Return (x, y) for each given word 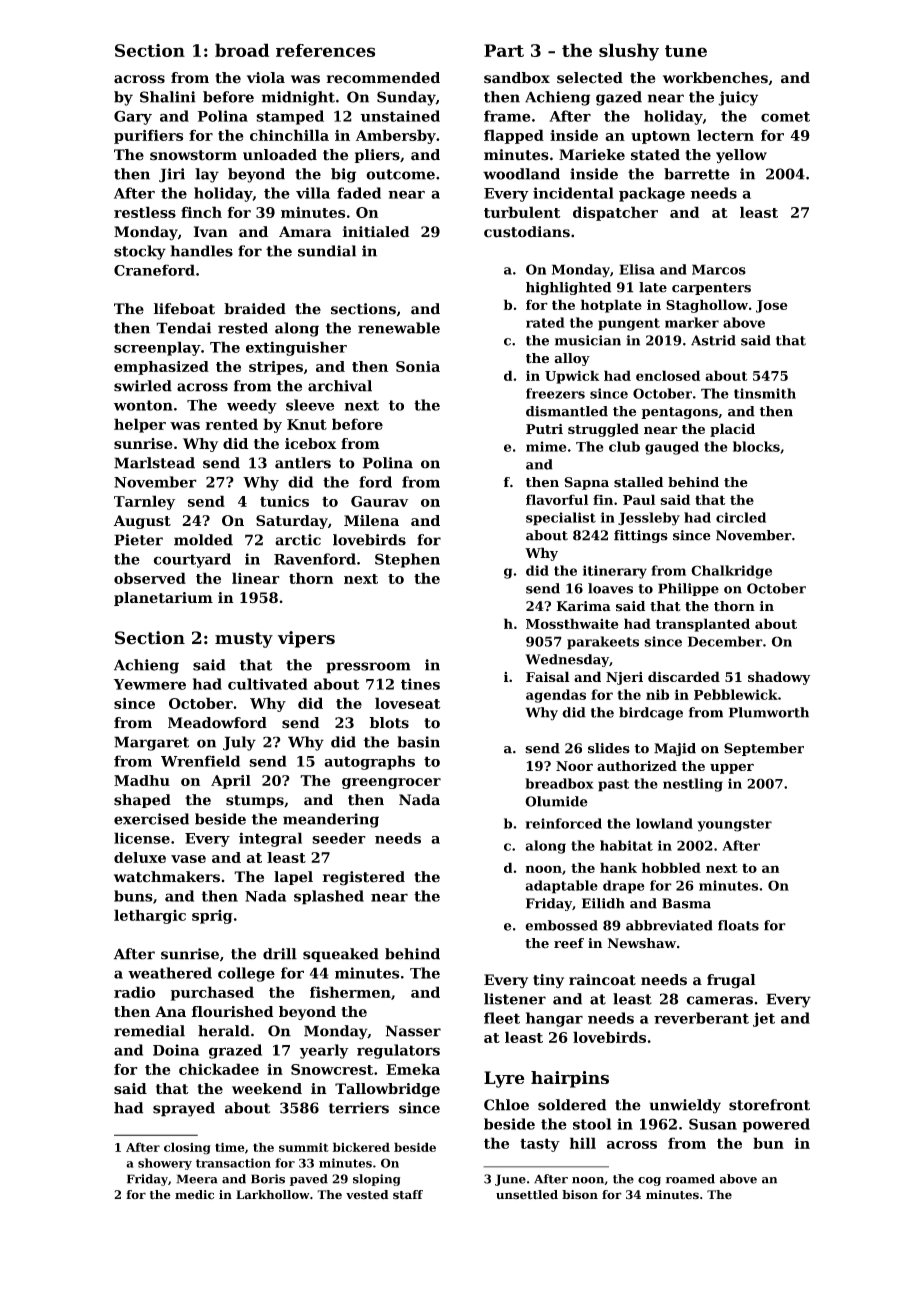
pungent (629, 324)
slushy (629, 52)
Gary (133, 117)
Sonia (418, 366)
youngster (734, 825)
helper (140, 425)
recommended (383, 78)
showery (165, 1164)
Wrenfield (200, 761)
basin (418, 742)
